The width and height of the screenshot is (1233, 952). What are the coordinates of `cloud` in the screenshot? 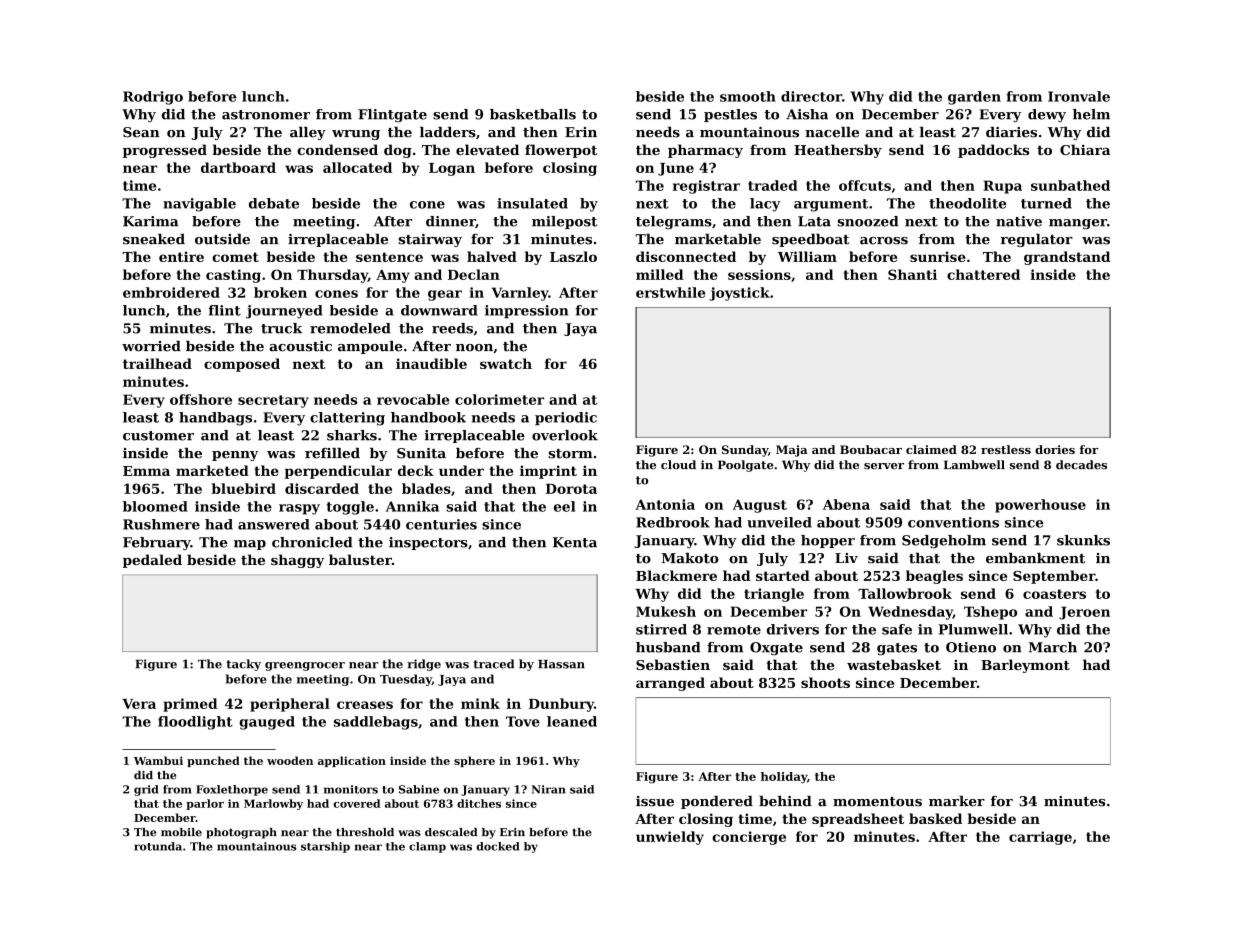 It's located at (678, 465).
